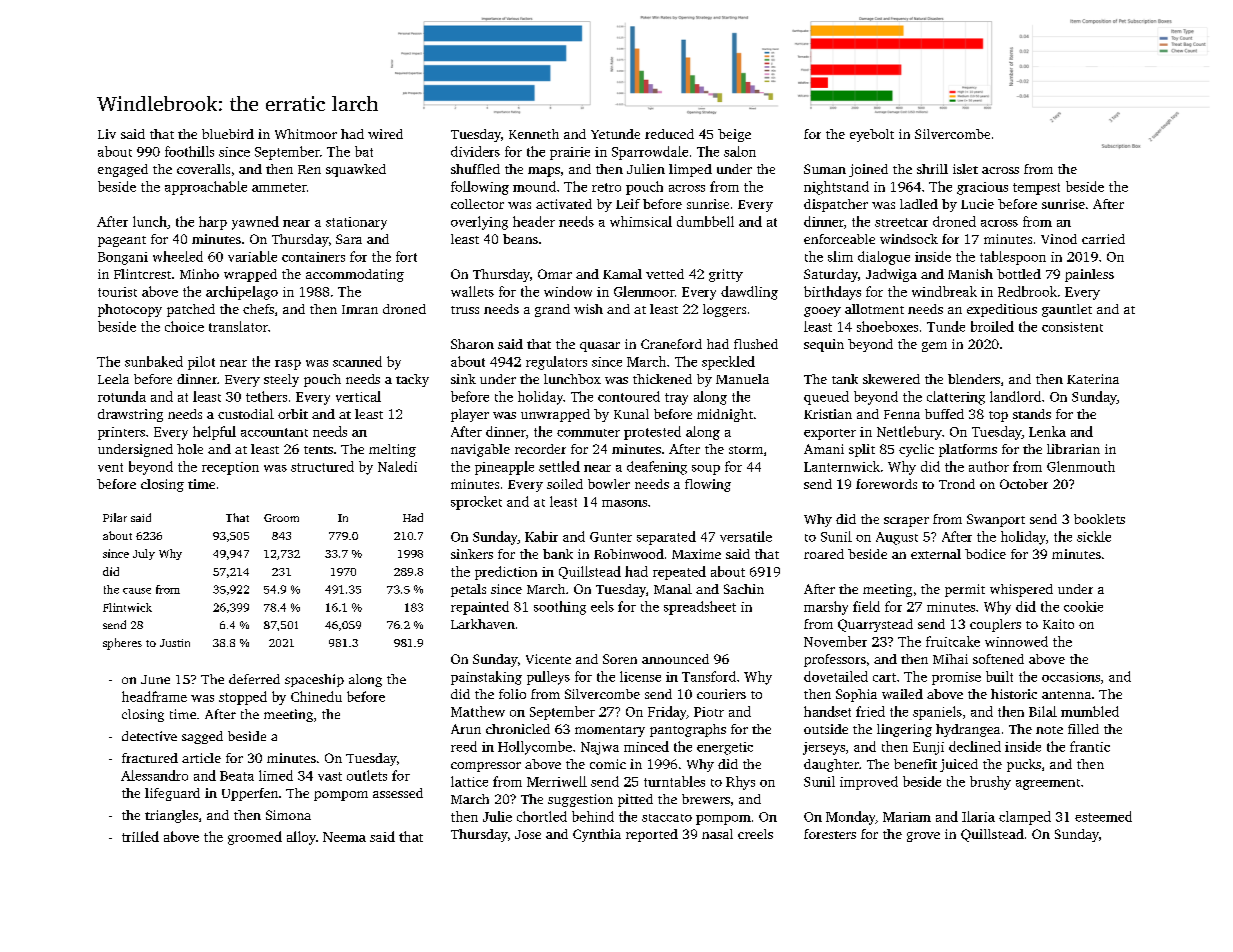 This document has height=952, width=1233. I want to click on pageant, so click(122, 241).
